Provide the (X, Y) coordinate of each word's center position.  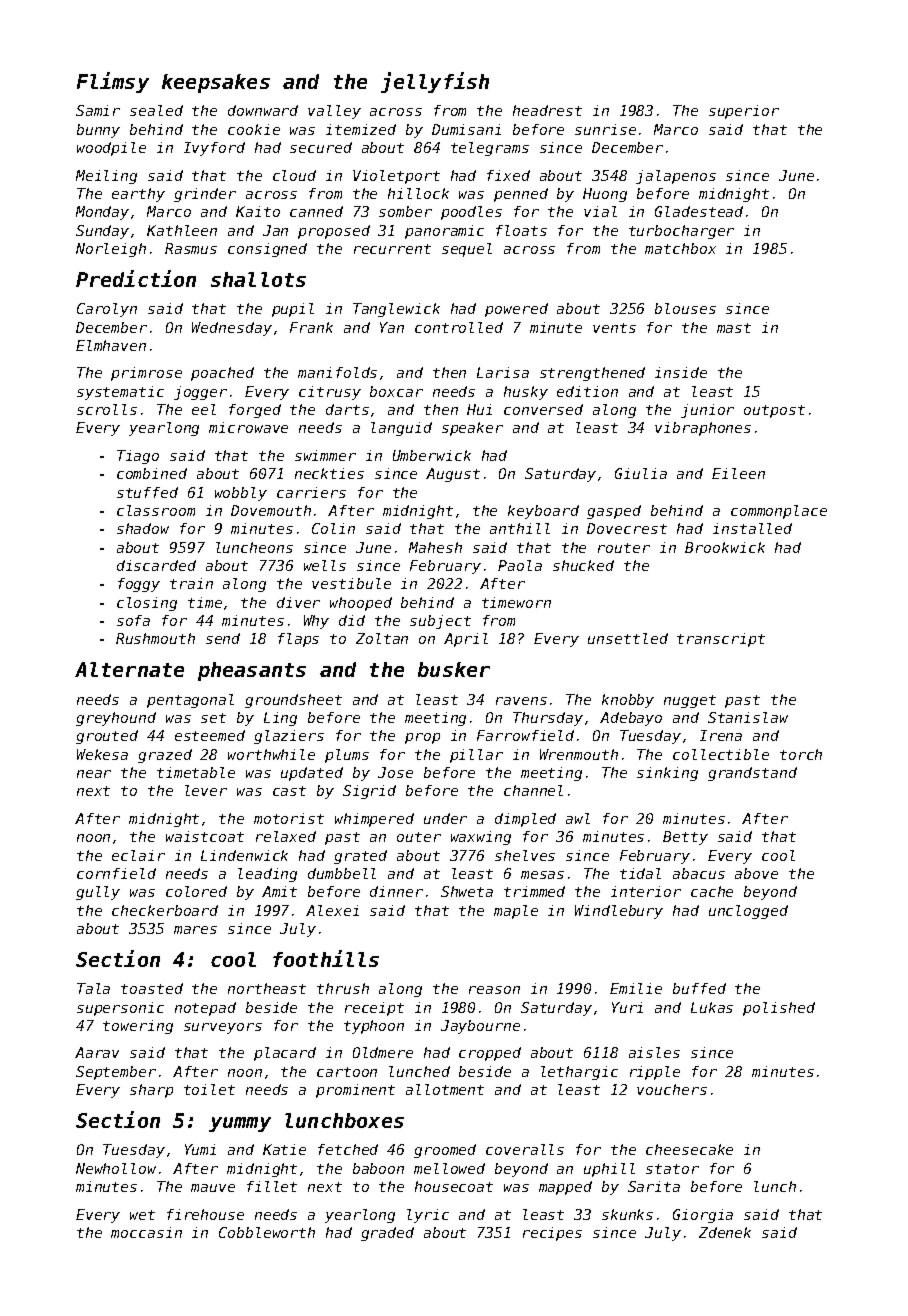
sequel (467, 250)
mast (734, 328)
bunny (98, 131)
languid (401, 429)
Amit (279, 891)
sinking (667, 774)
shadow (143, 528)
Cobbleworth (267, 1232)
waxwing (481, 838)
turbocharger (681, 232)
